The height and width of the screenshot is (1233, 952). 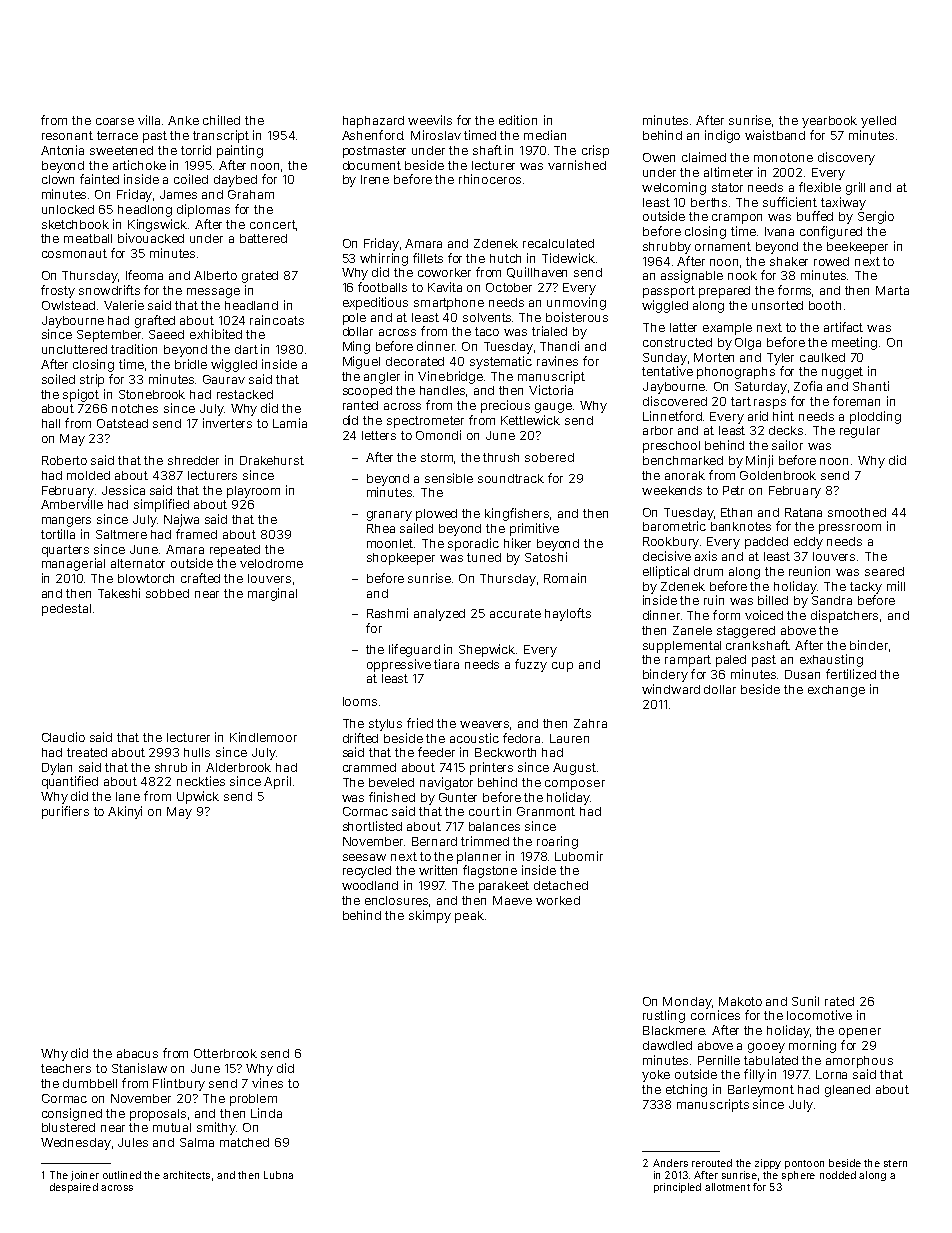 What do you see at coordinates (878, 122) in the screenshot?
I see `yelled` at bounding box center [878, 122].
